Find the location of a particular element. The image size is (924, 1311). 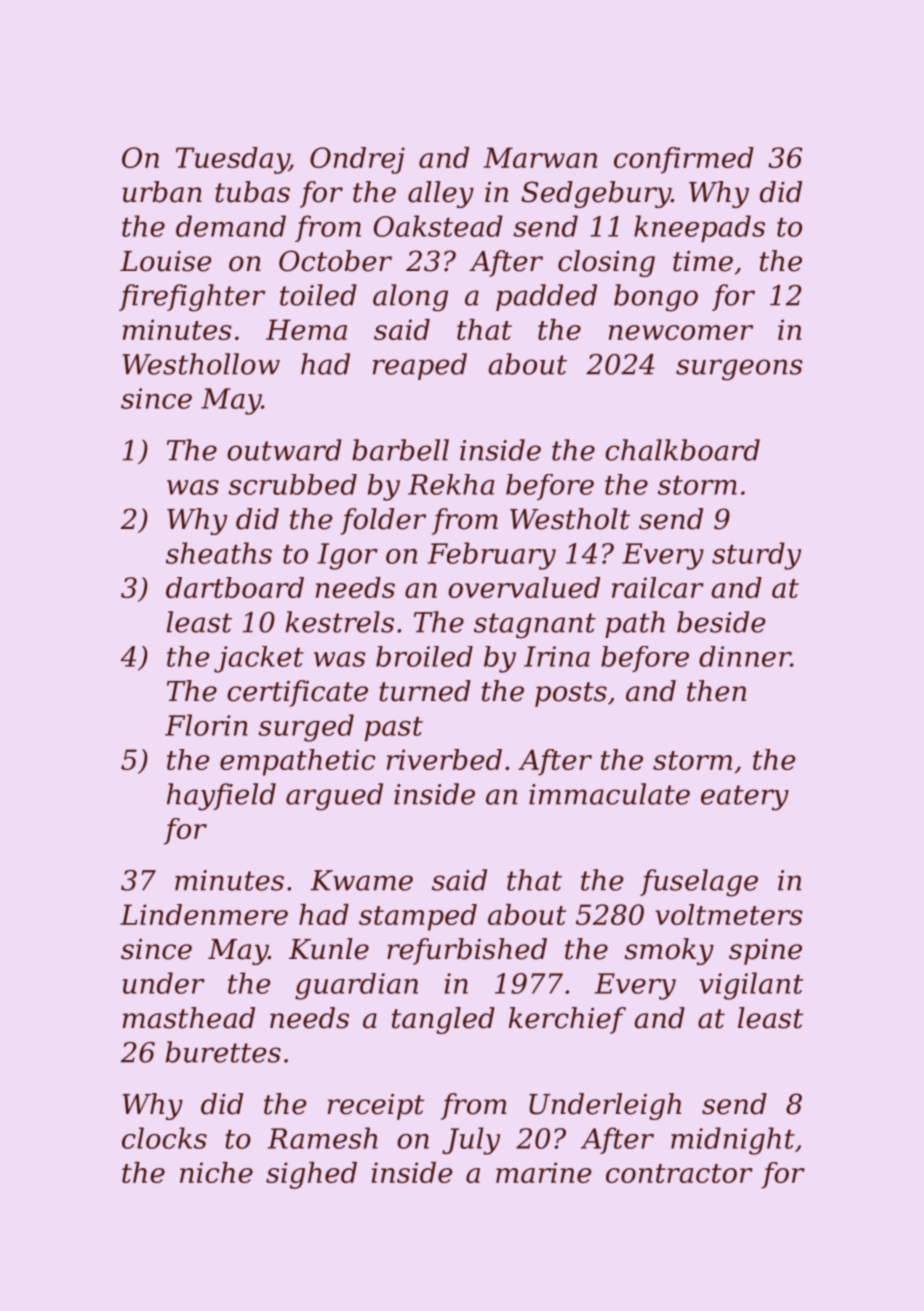

sighed is located at coordinates (311, 1175).
